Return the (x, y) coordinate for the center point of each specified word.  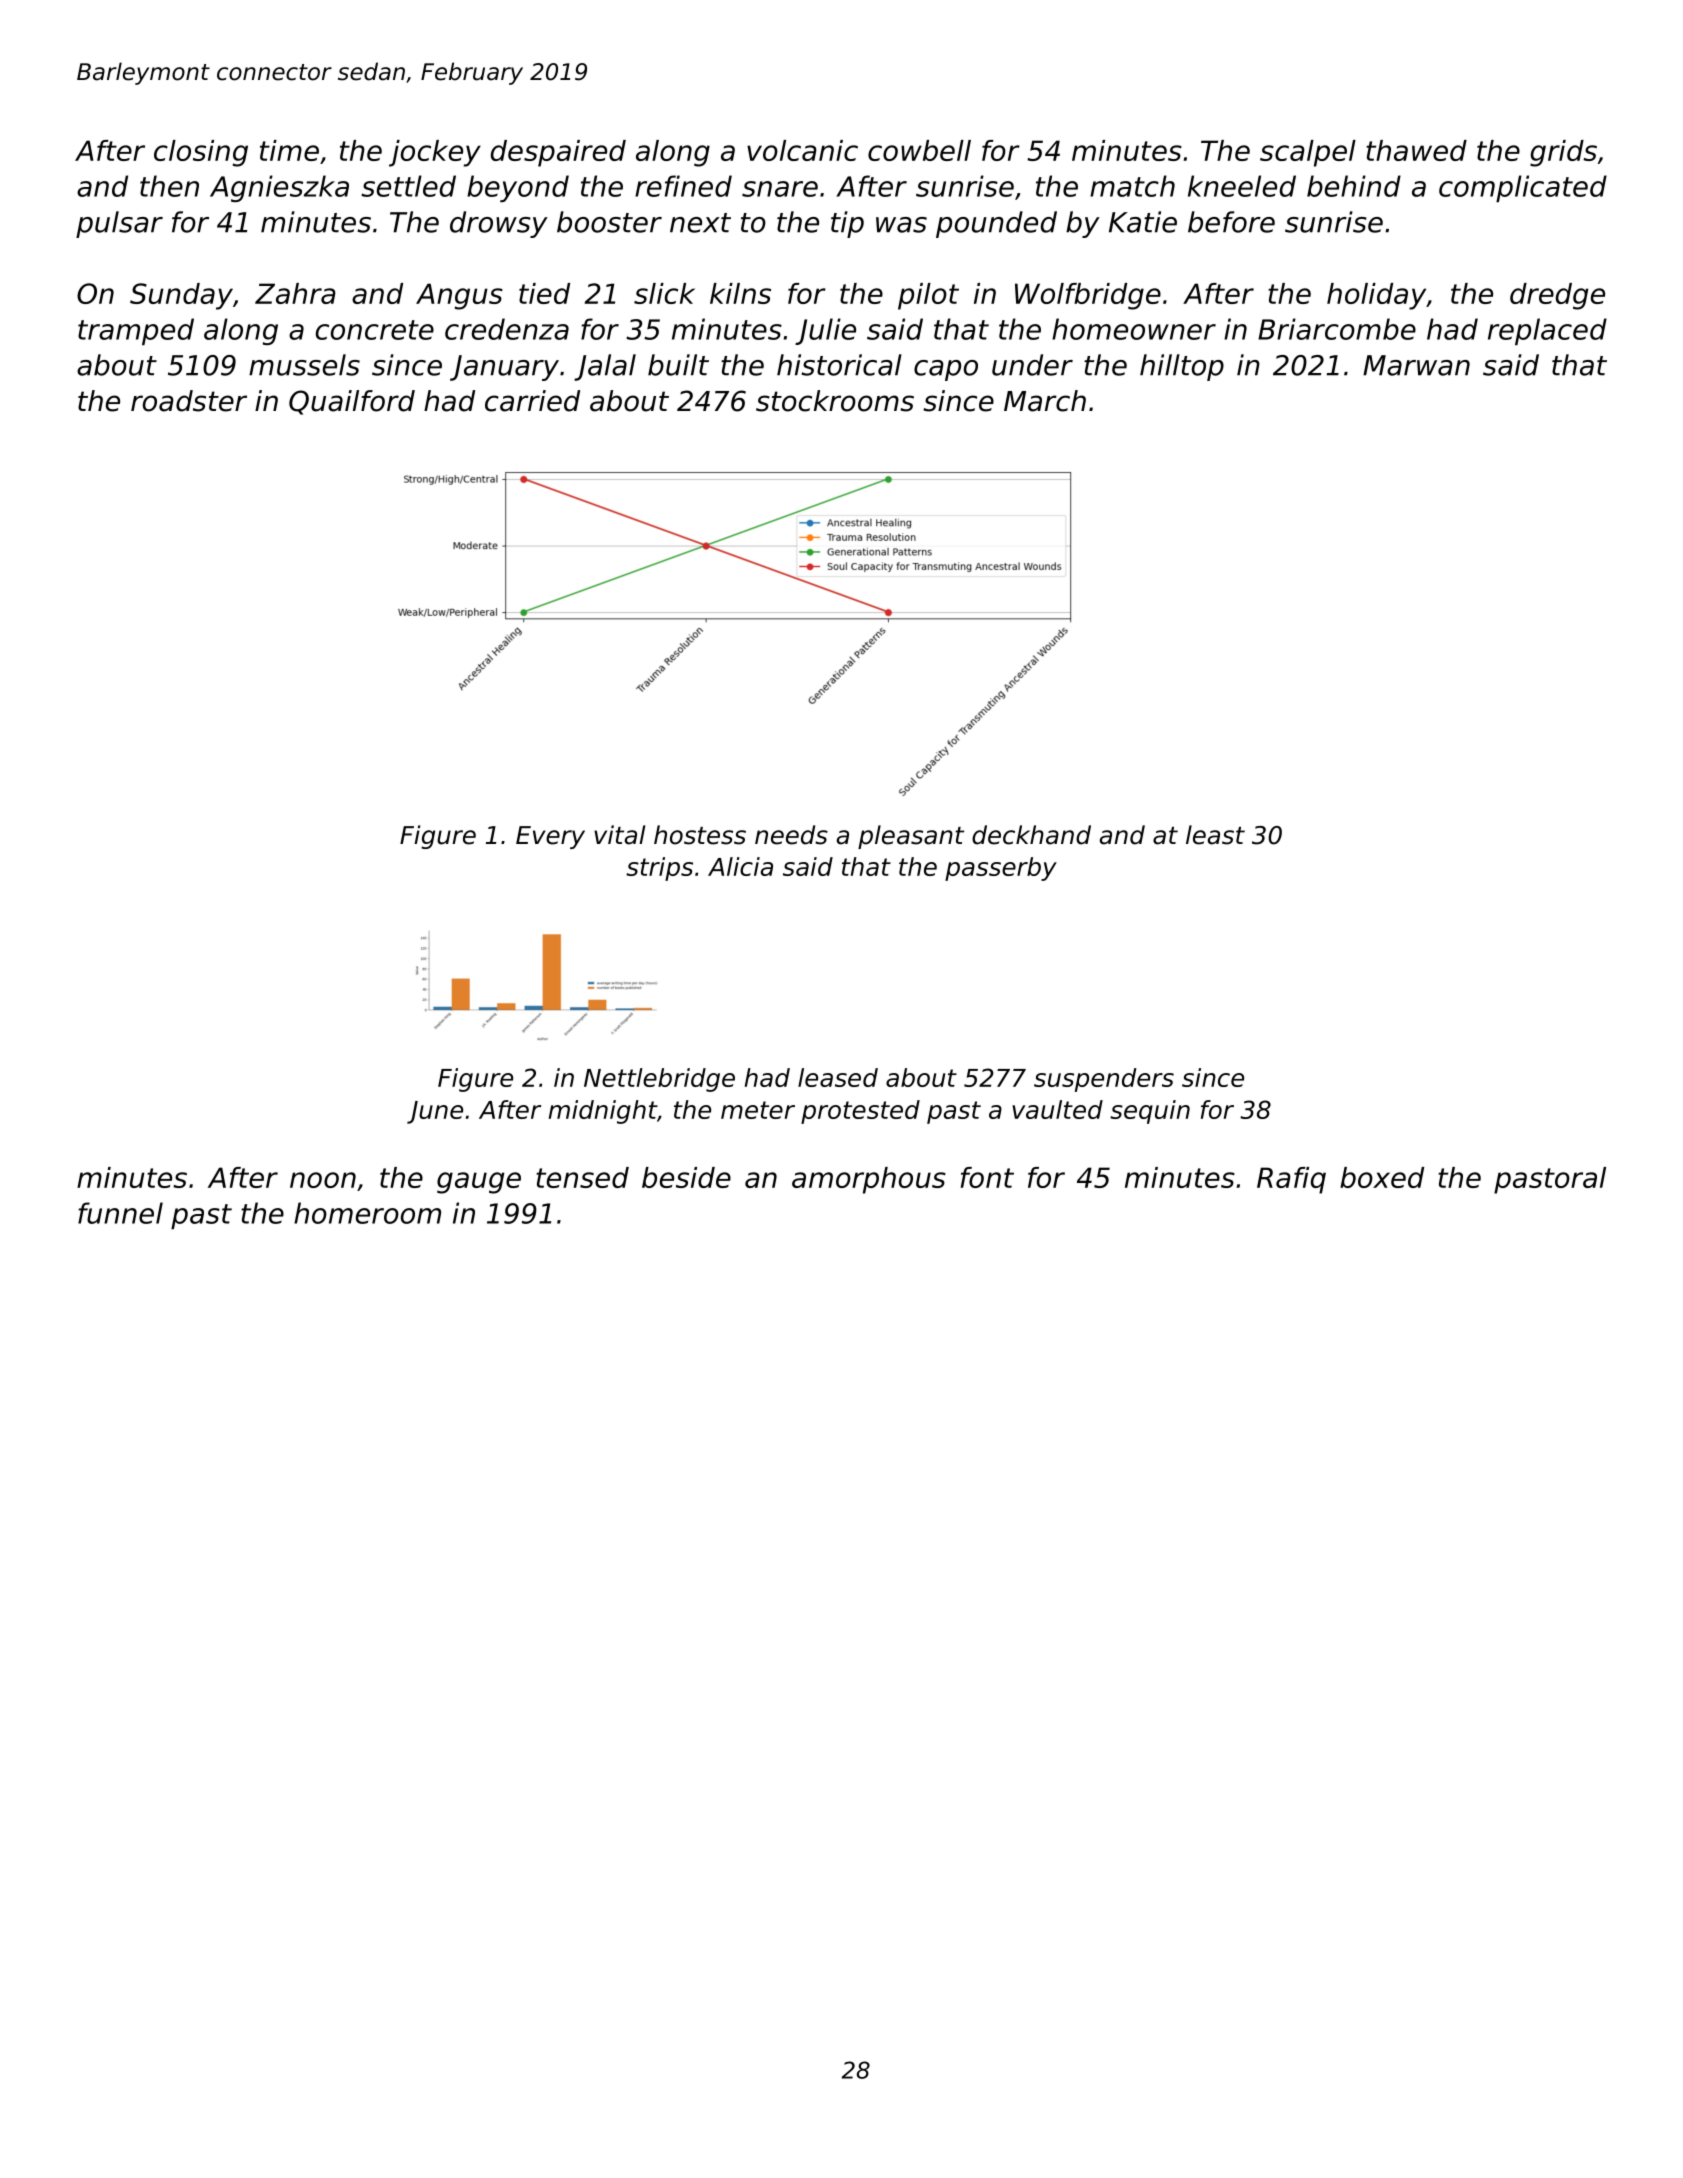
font (987, 1177)
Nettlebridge (659, 1080)
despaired (558, 153)
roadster (189, 401)
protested (860, 1112)
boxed (1382, 1177)
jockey (435, 153)
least (1215, 835)
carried (532, 401)
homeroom (367, 1213)
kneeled (1242, 186)
